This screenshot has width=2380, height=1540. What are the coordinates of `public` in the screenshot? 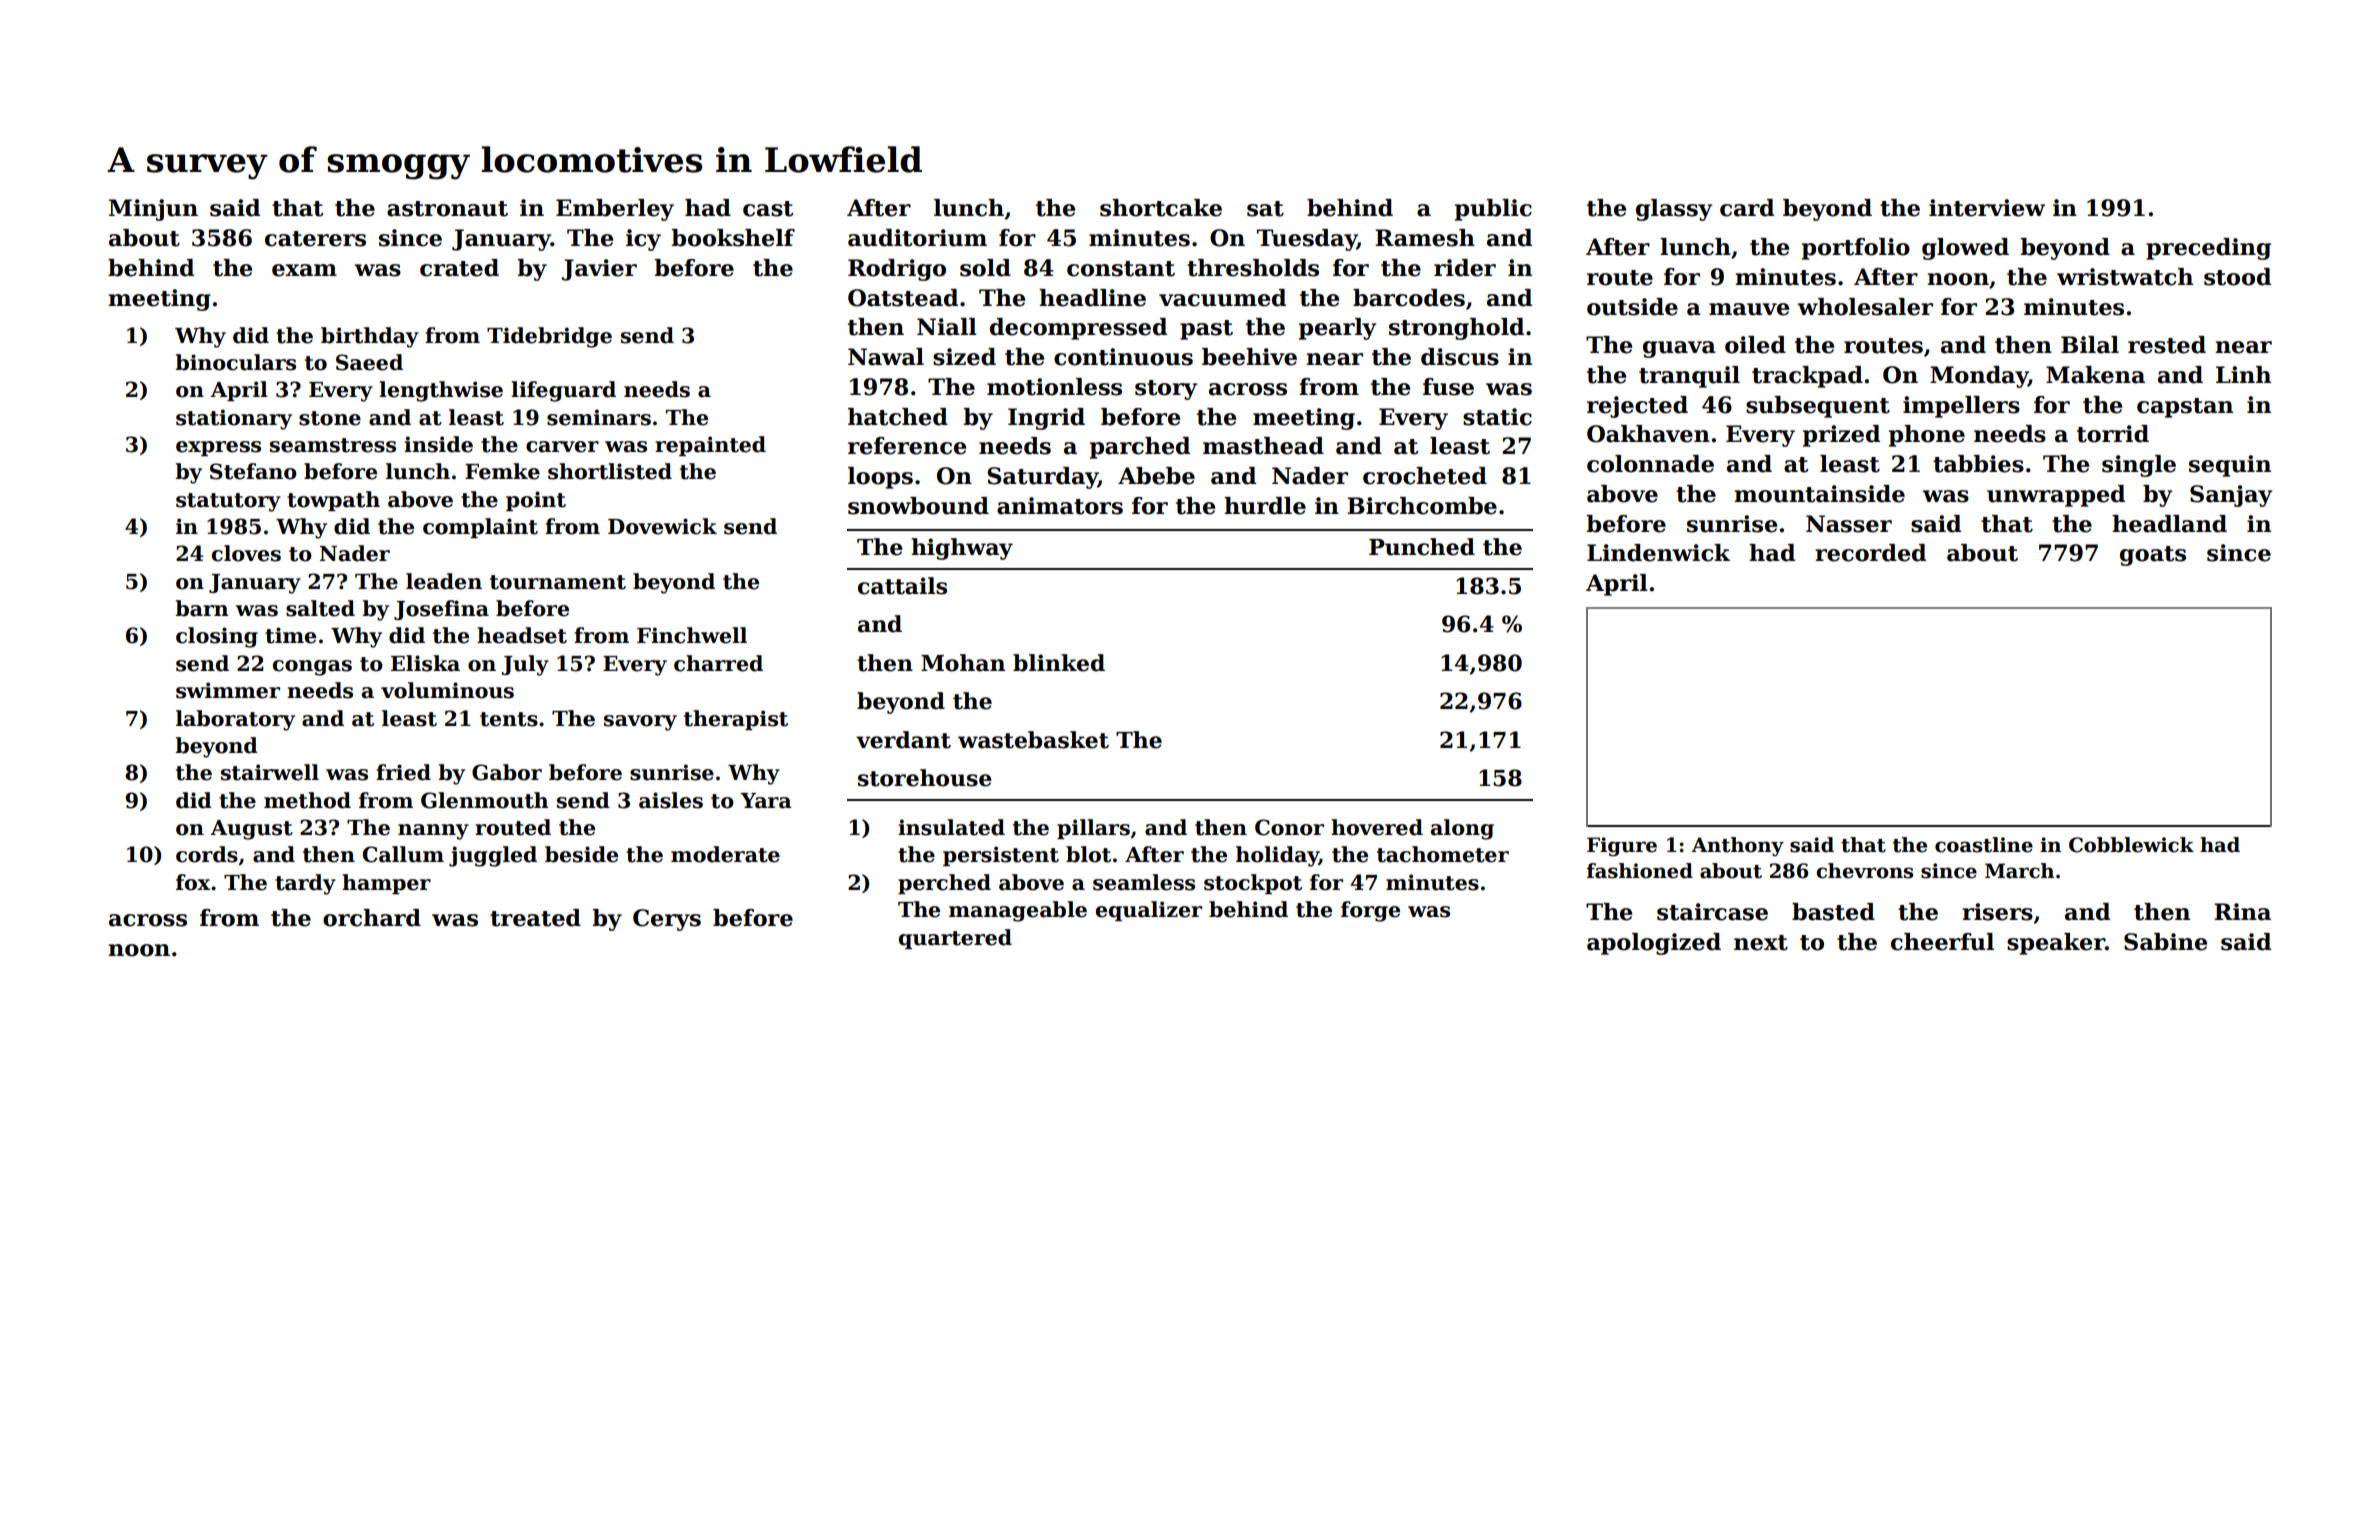 It's located at (1493, 210).
